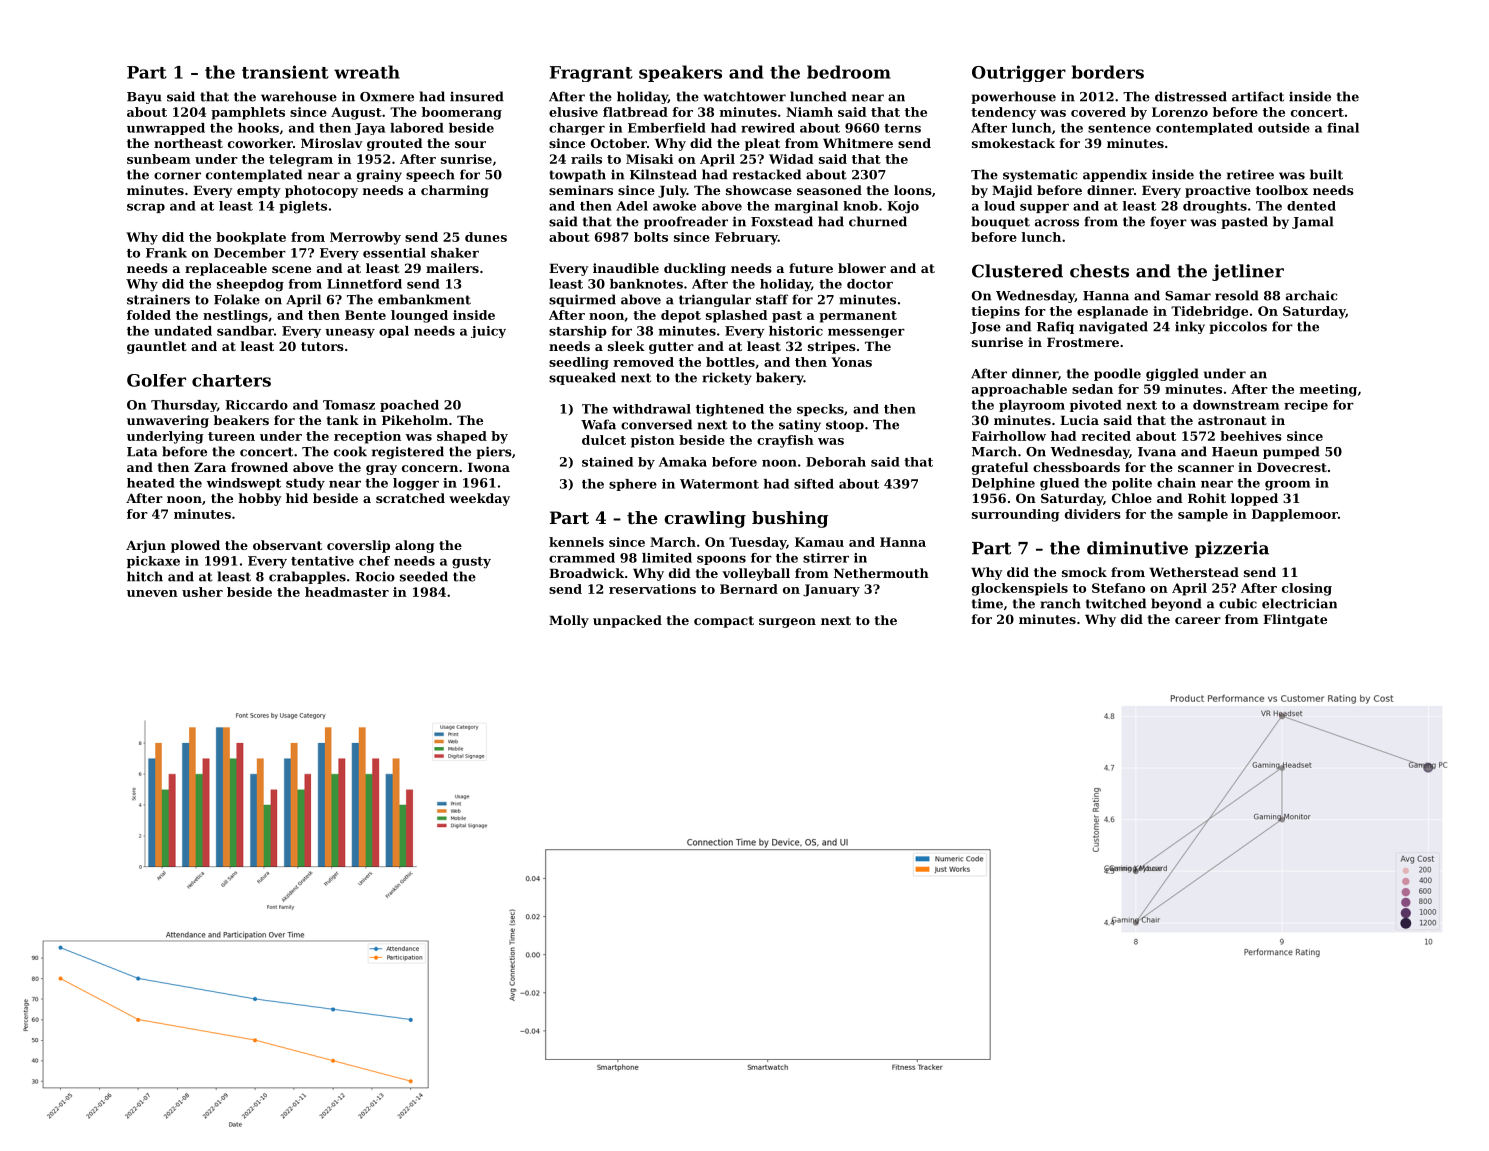 The width and height of the page is (1489, 1151). What do you see at coordinates (1019, 73) in the page?
I see `Outrigger` at bounding box center [1019, 73].
